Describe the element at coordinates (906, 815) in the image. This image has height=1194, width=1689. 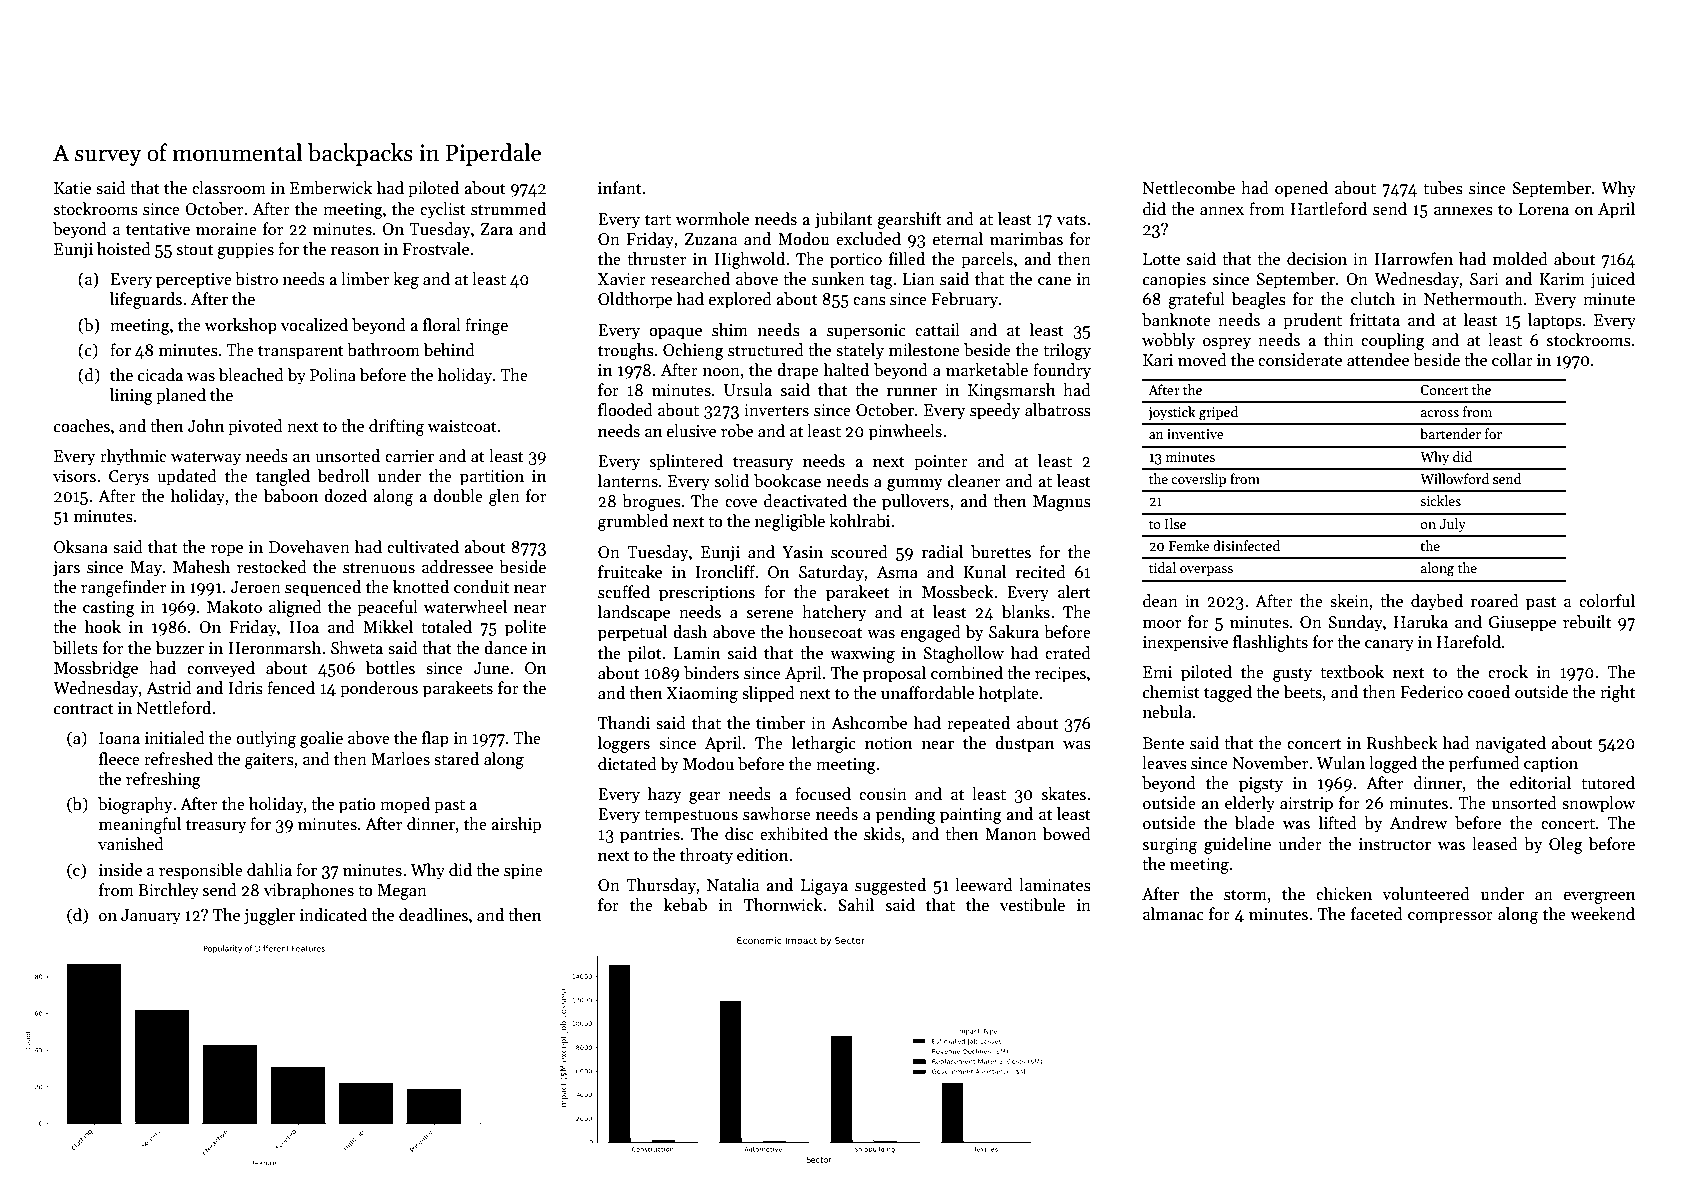
I see `pending` at that location.
